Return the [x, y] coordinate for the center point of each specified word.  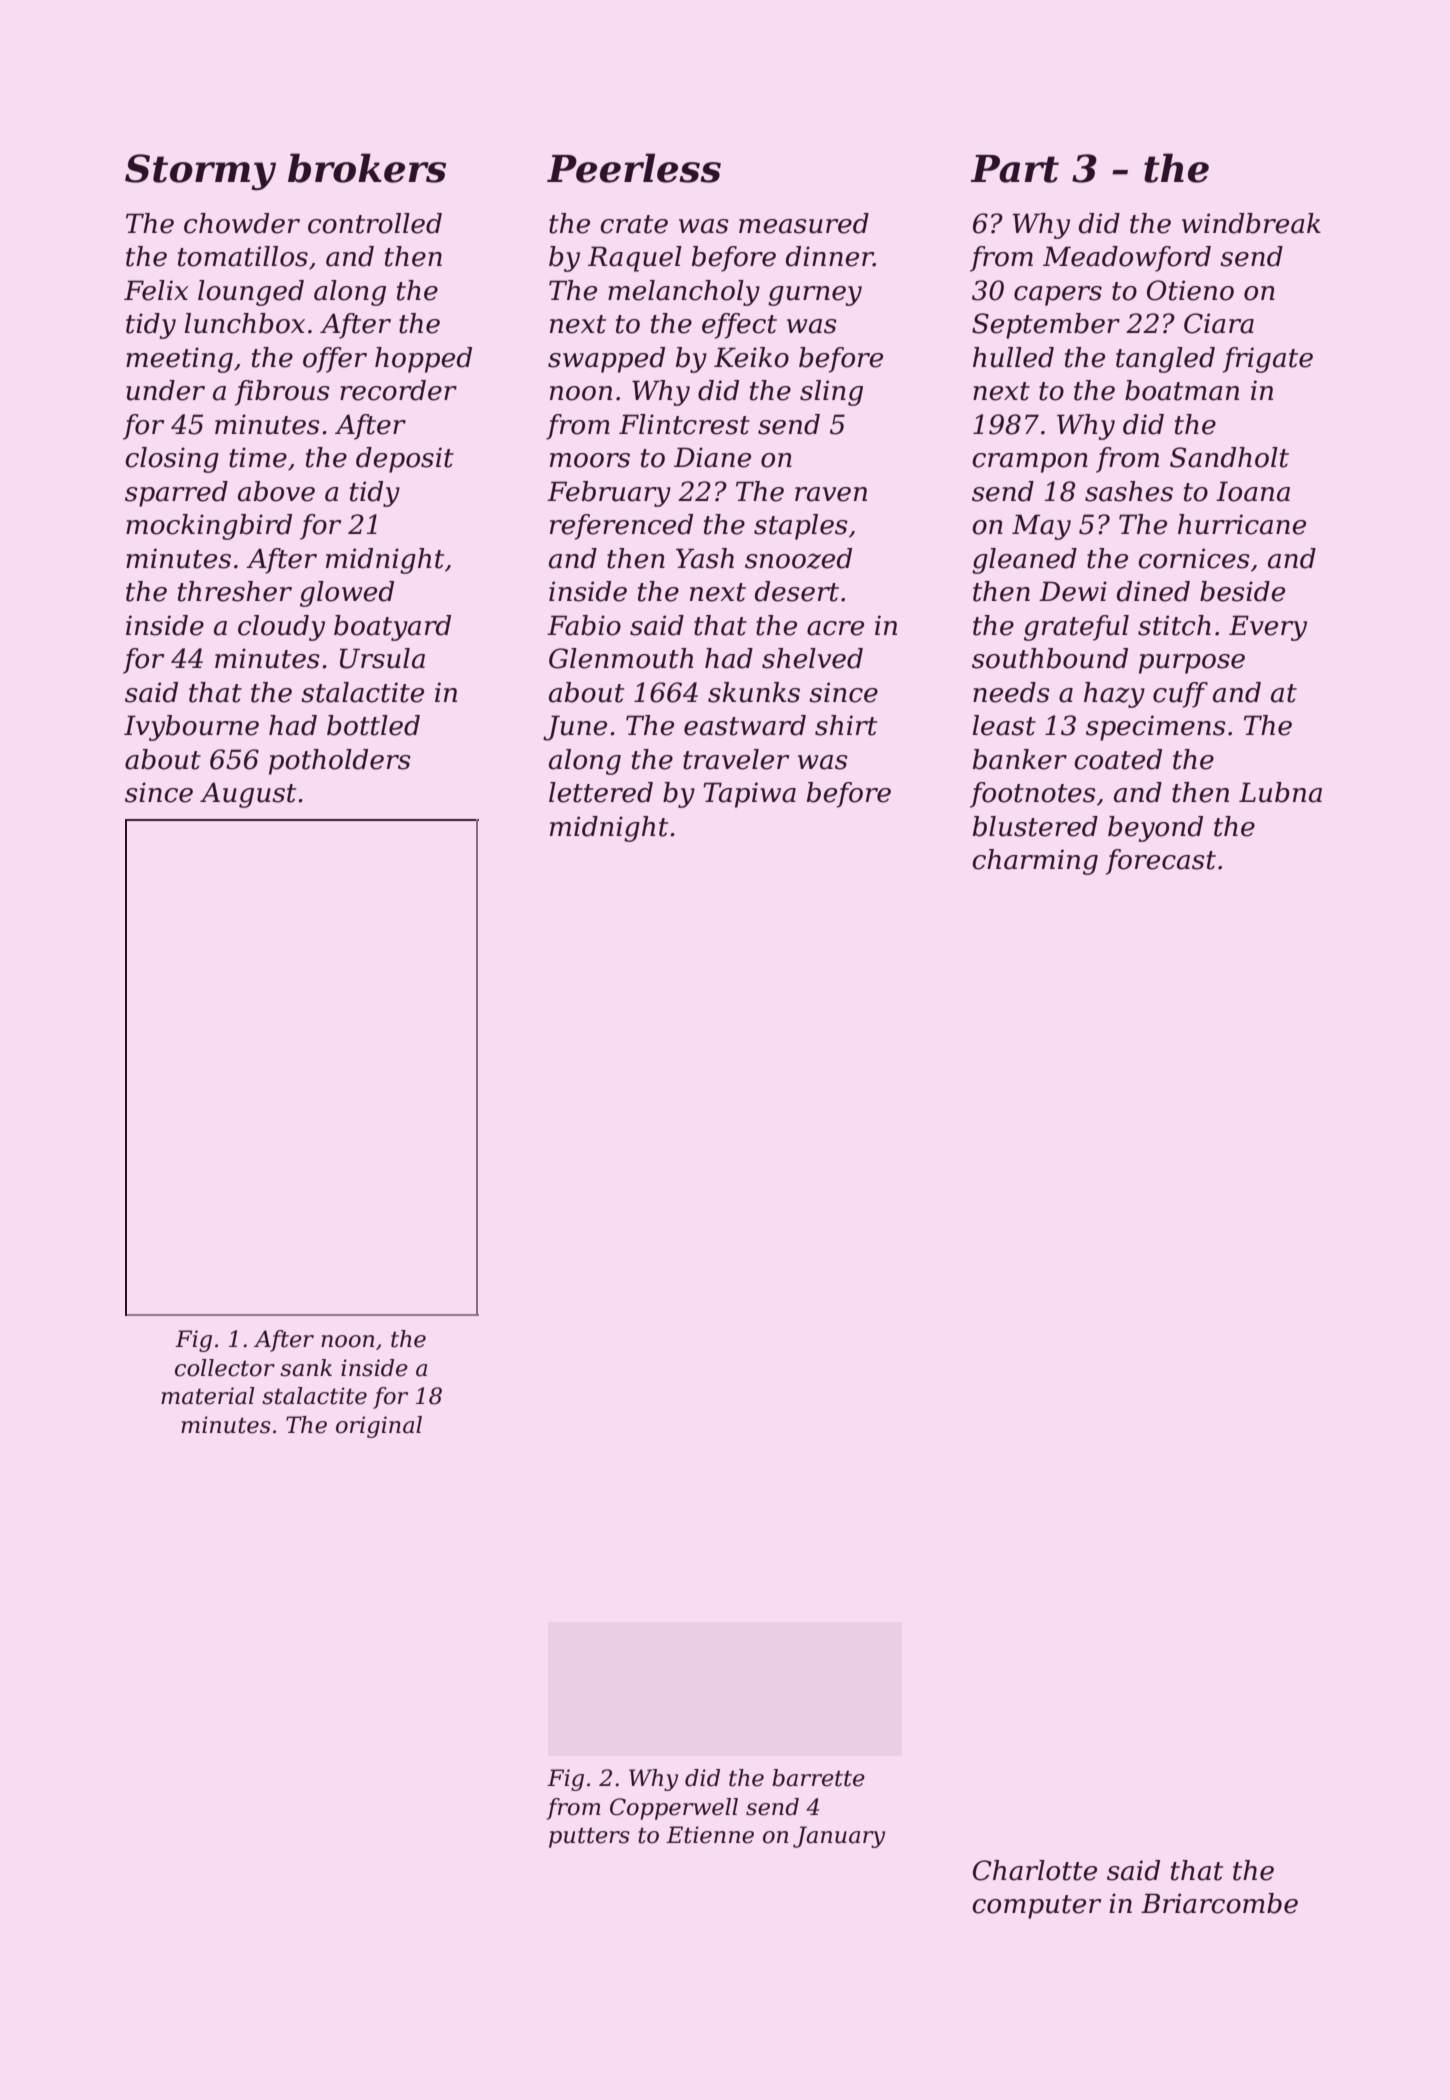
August [248, 795]
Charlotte [1035, 1870]
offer [335, 360]
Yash [705, 558]
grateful [1076, 628]
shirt [846, 725]
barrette [818, 1778]
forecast [1161, 862]
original [379, 1427]
